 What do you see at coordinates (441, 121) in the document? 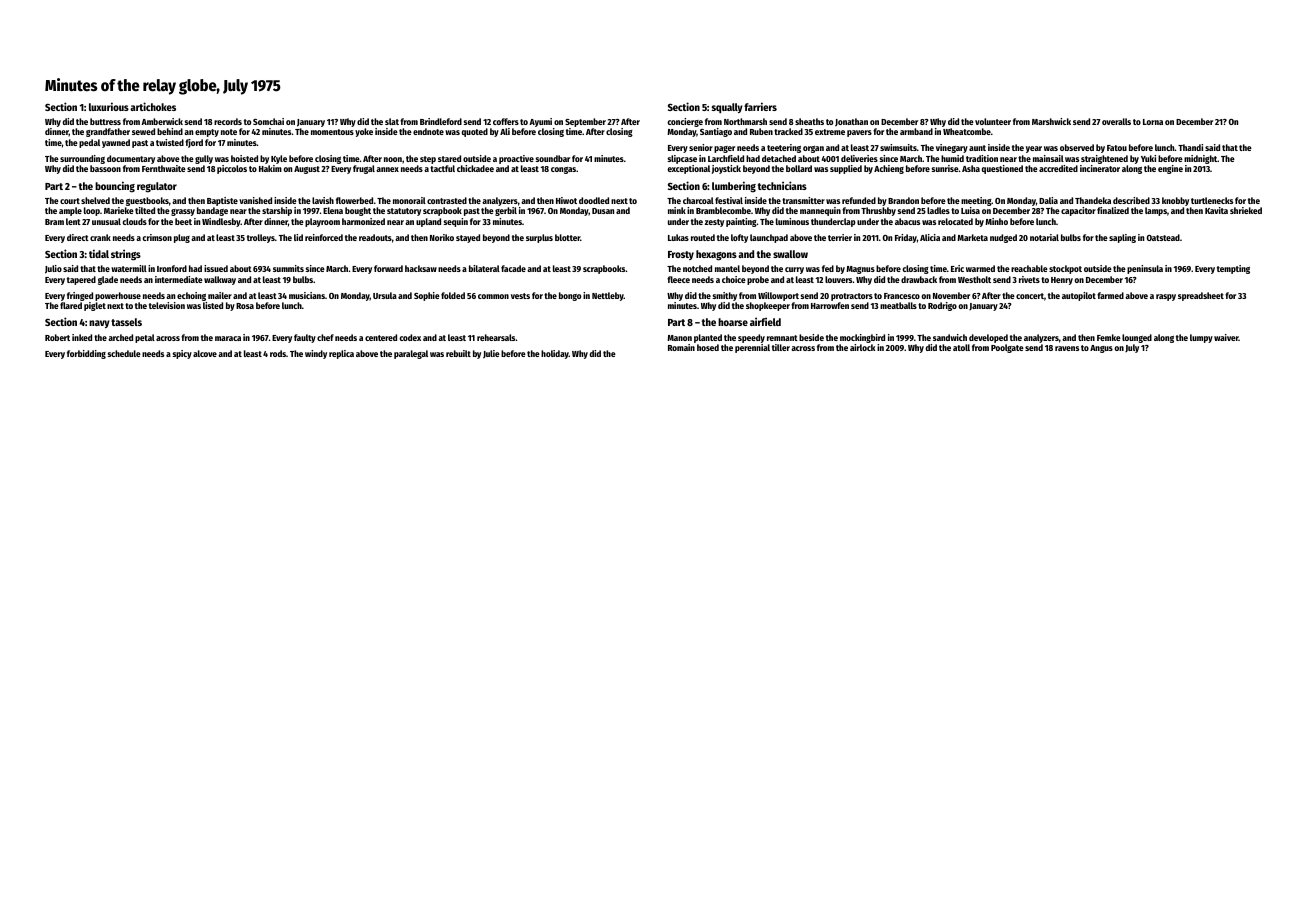
I see `Brindleford` at bounding box center [441, 121].
